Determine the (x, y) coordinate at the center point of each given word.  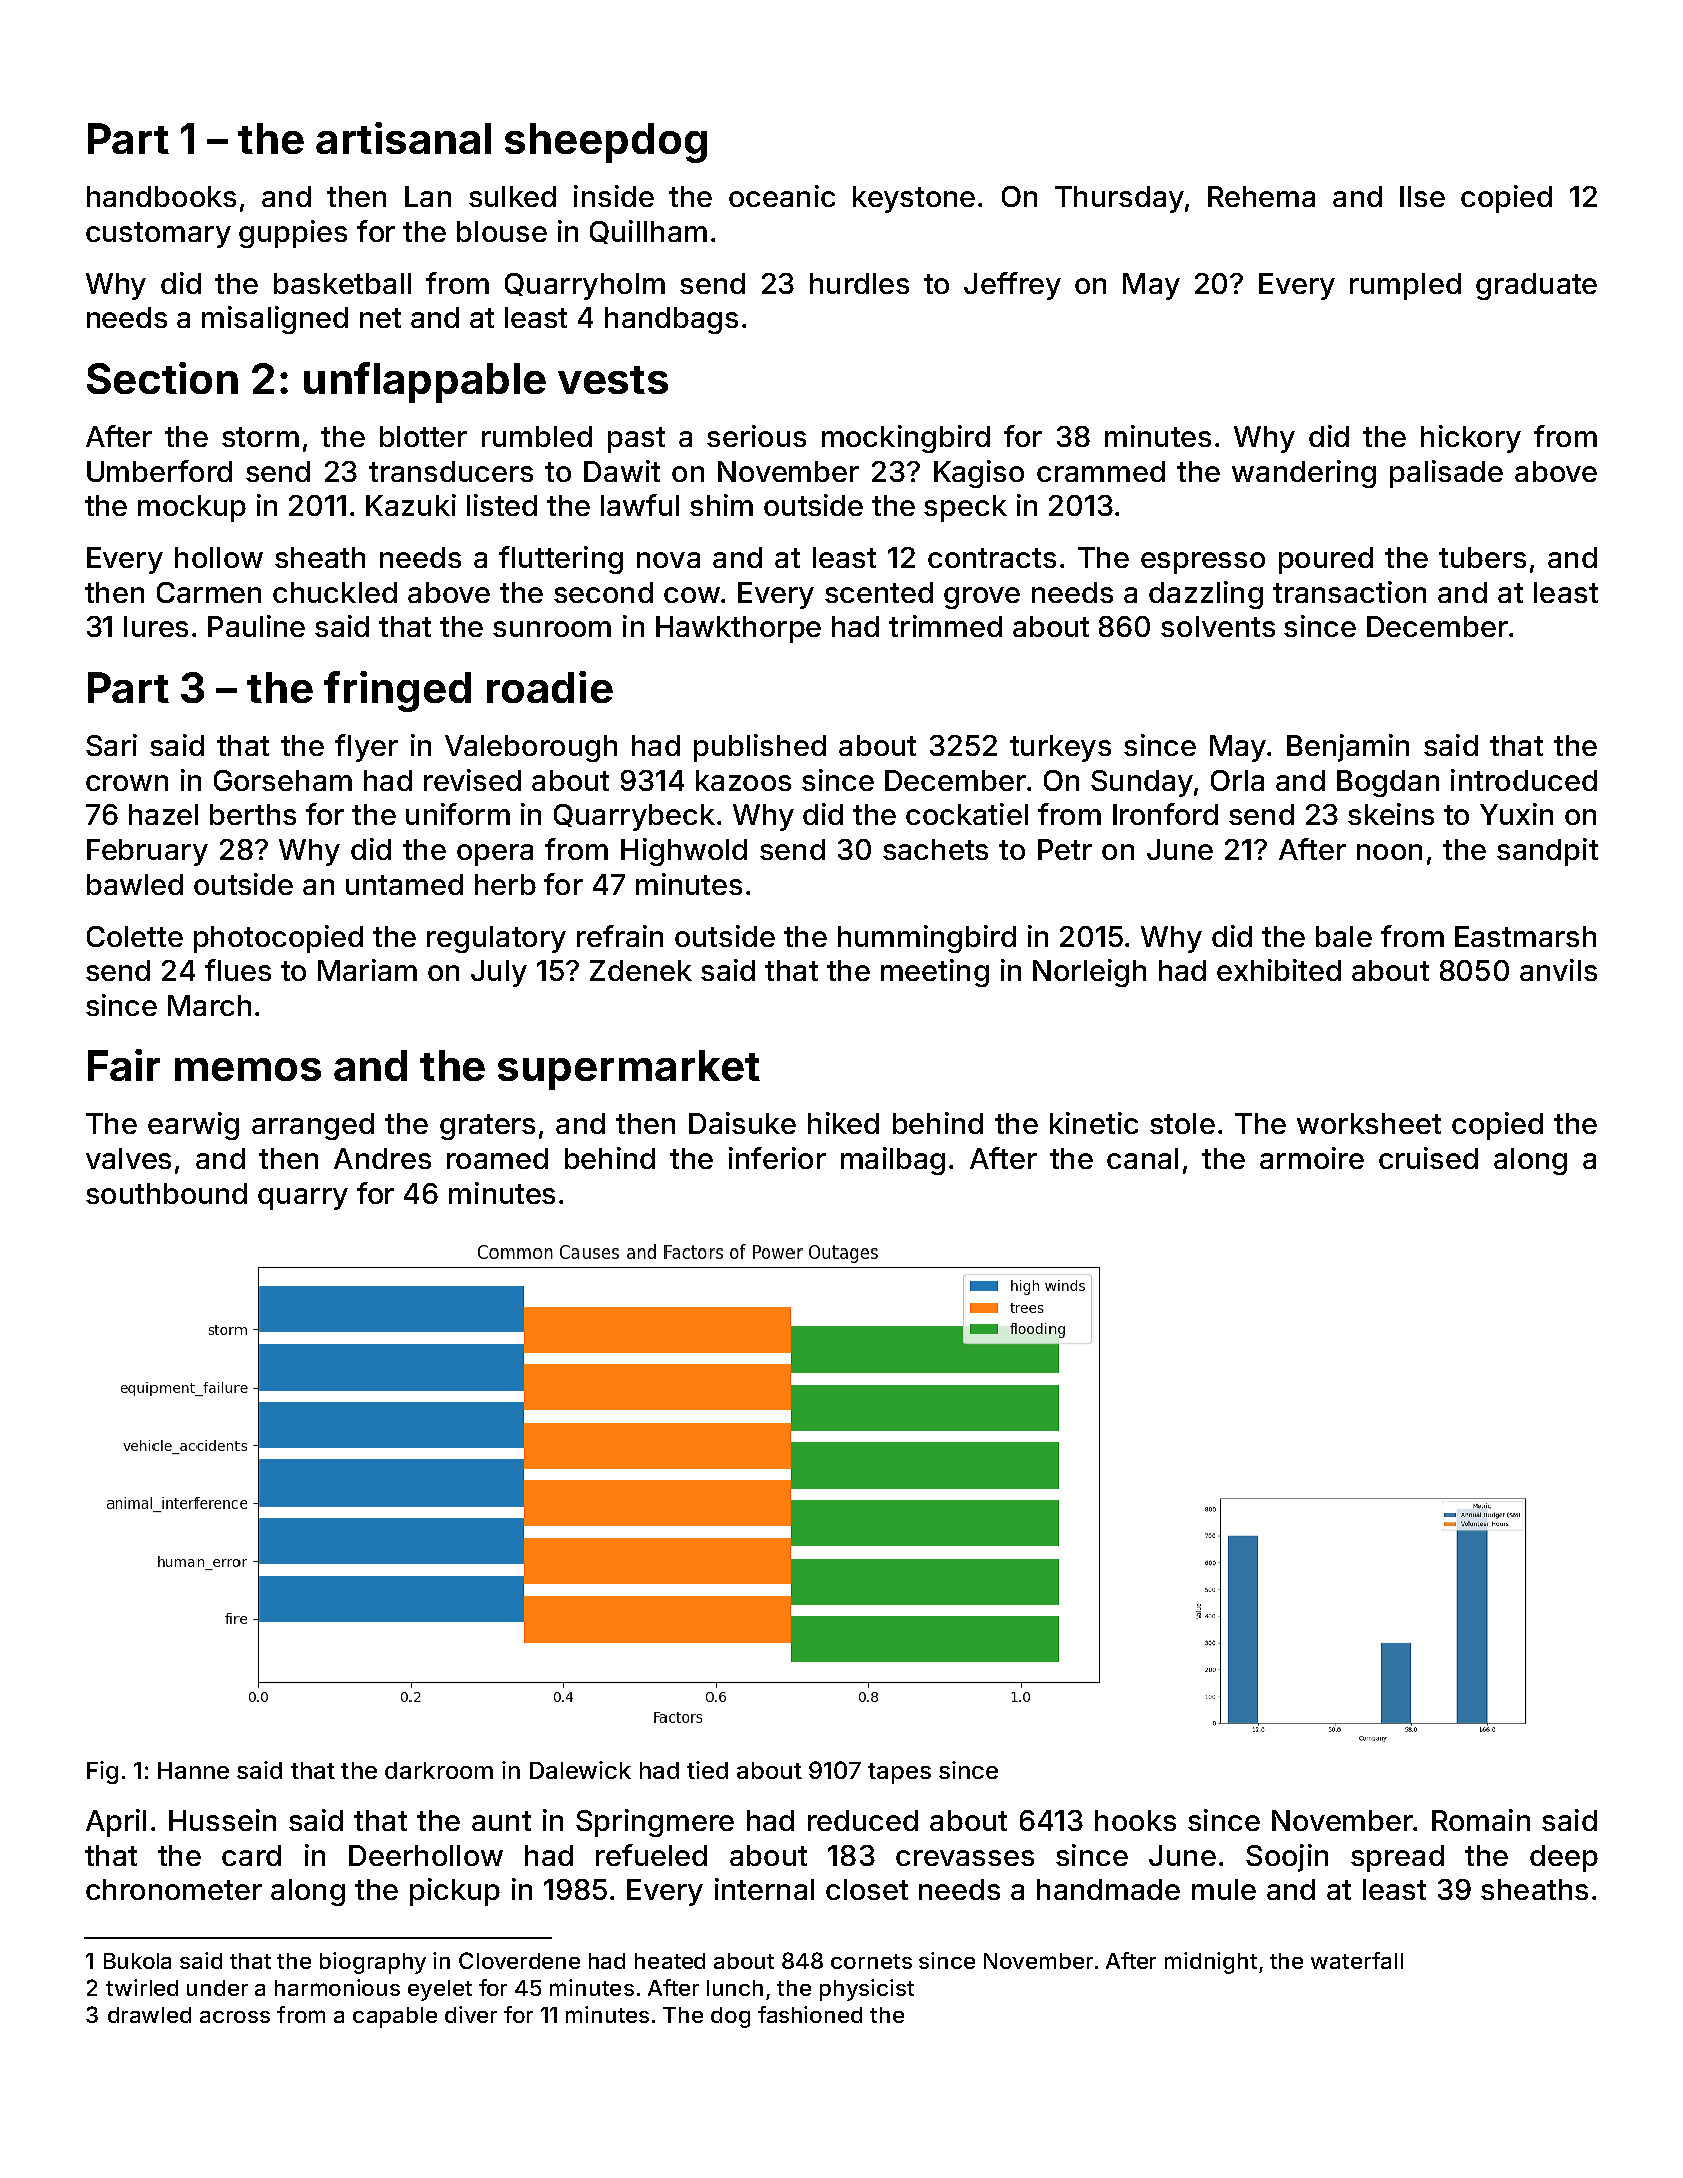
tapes (899, 1773)
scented (879, 592)
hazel (163, 814)
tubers (1482, 557)
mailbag (893, 1161)
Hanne (193, 1770)
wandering (1304, 474)
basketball (342, 283)
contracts (992, 558)
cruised (1428, 1158)
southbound (166, 1193)
